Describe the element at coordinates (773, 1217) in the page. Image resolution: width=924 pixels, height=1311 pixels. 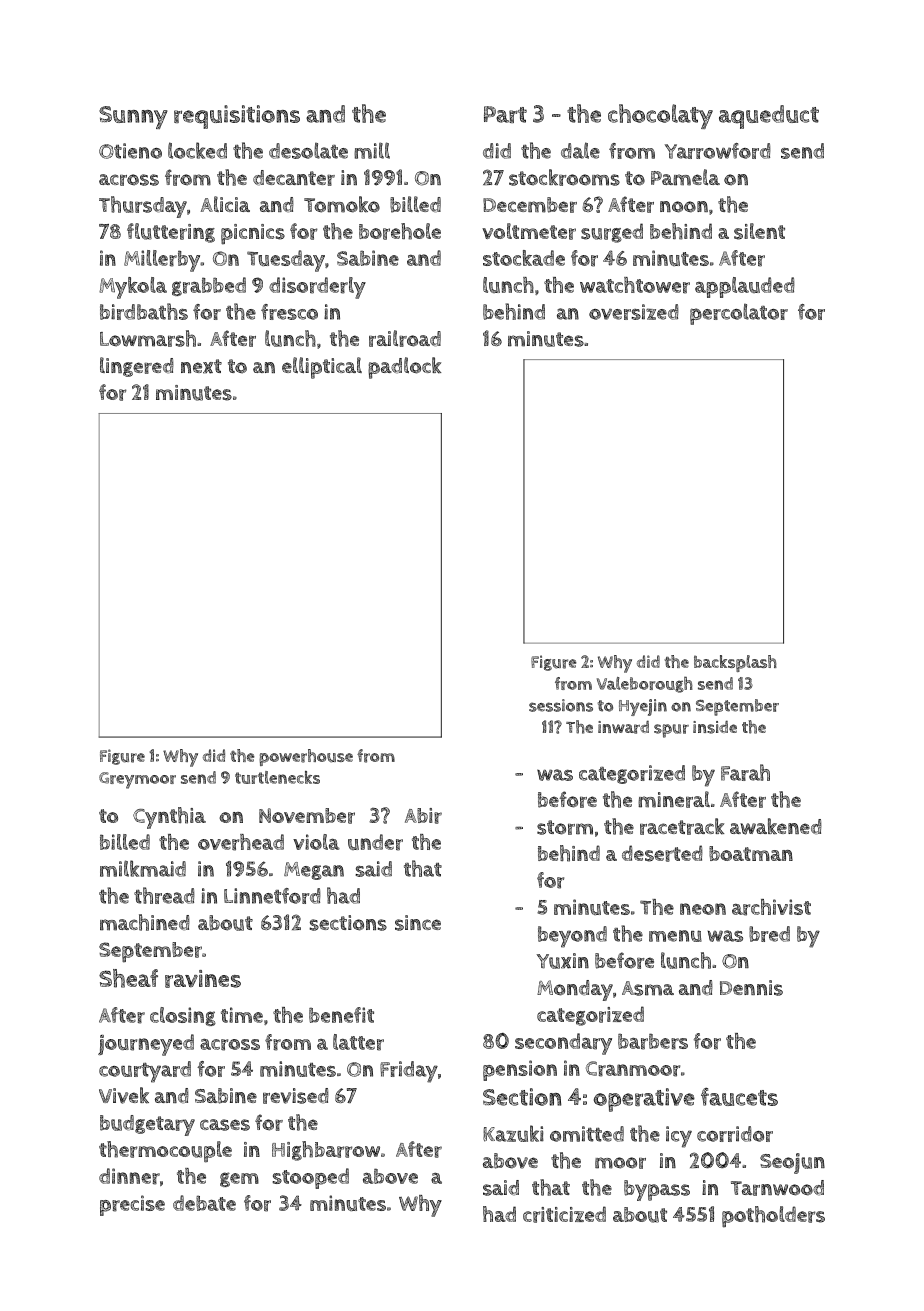
I see `potholders` at that location.
